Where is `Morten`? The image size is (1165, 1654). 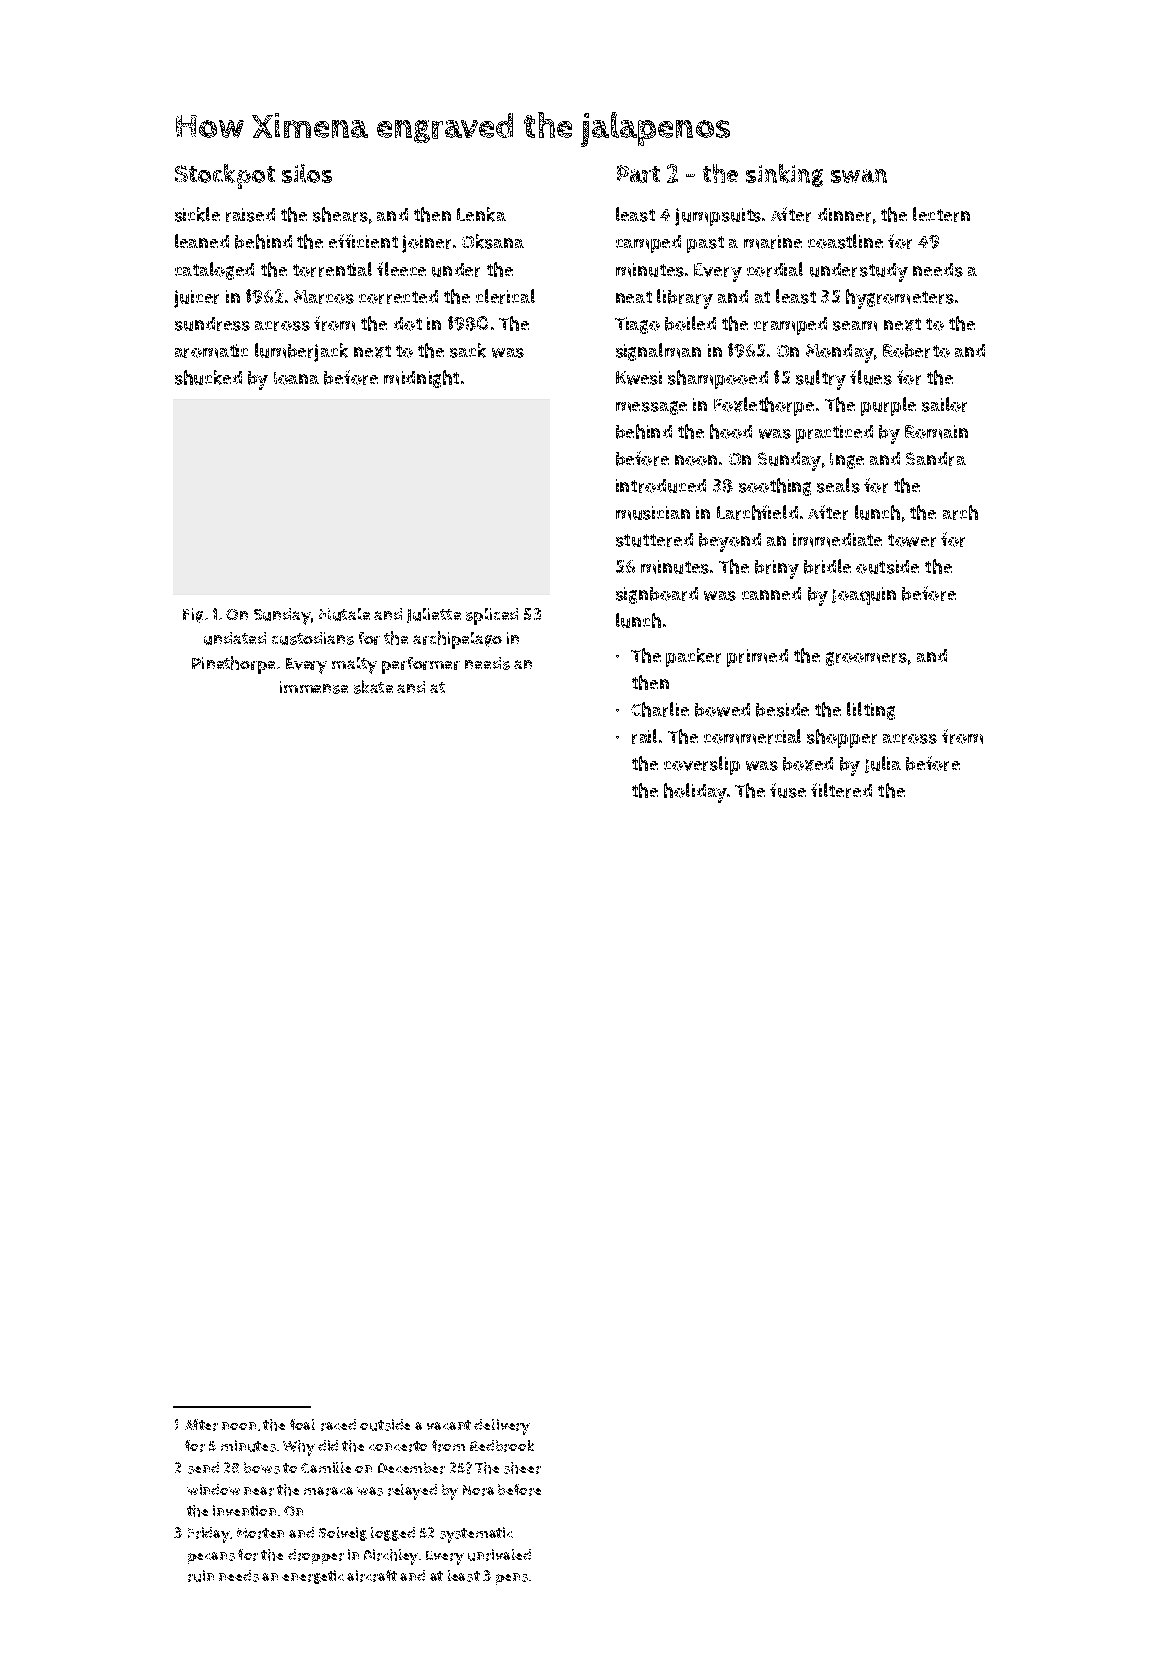
Morten is located at coordinates (260, 1533).
